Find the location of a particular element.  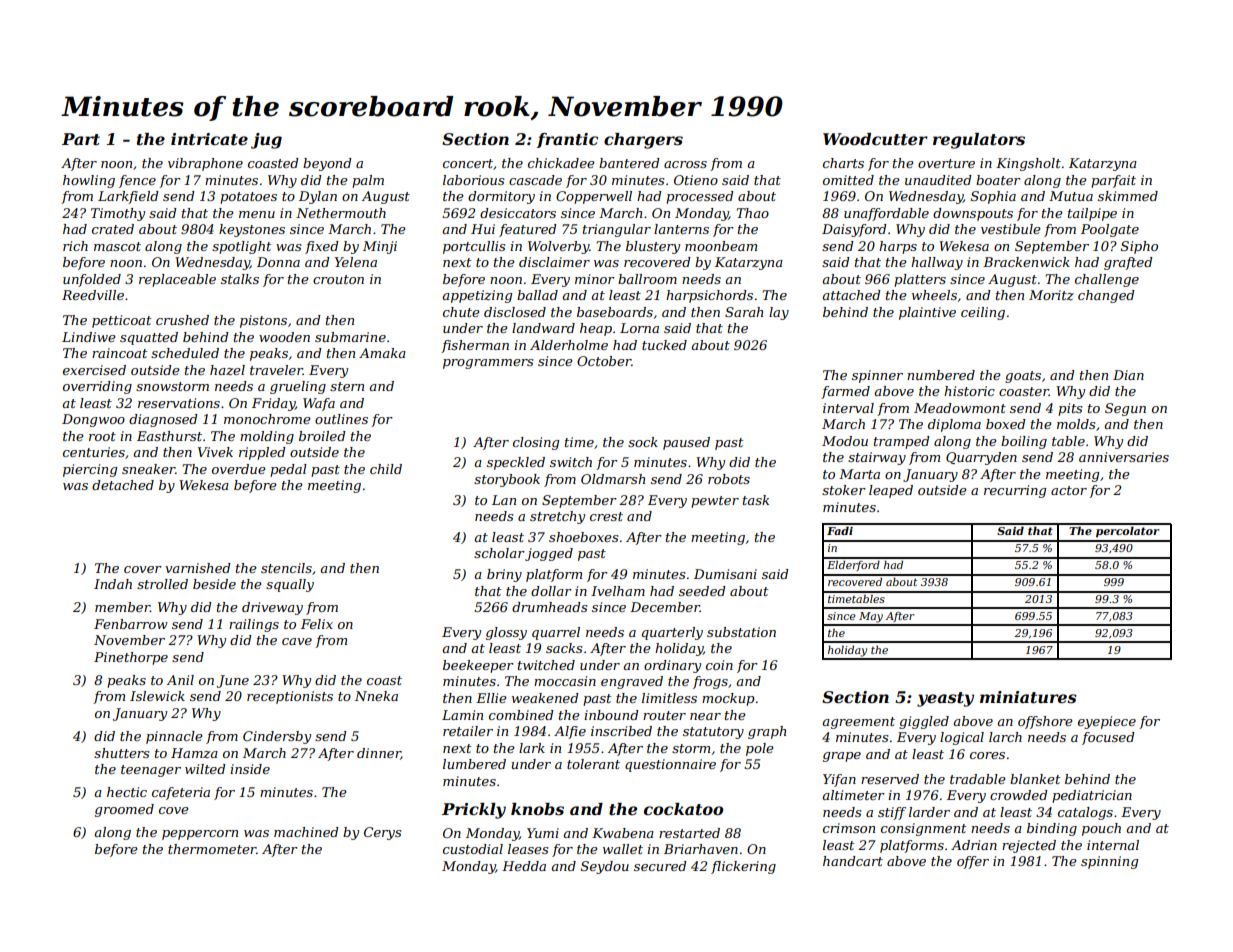

broiled is located at coordinates (322, 436).
